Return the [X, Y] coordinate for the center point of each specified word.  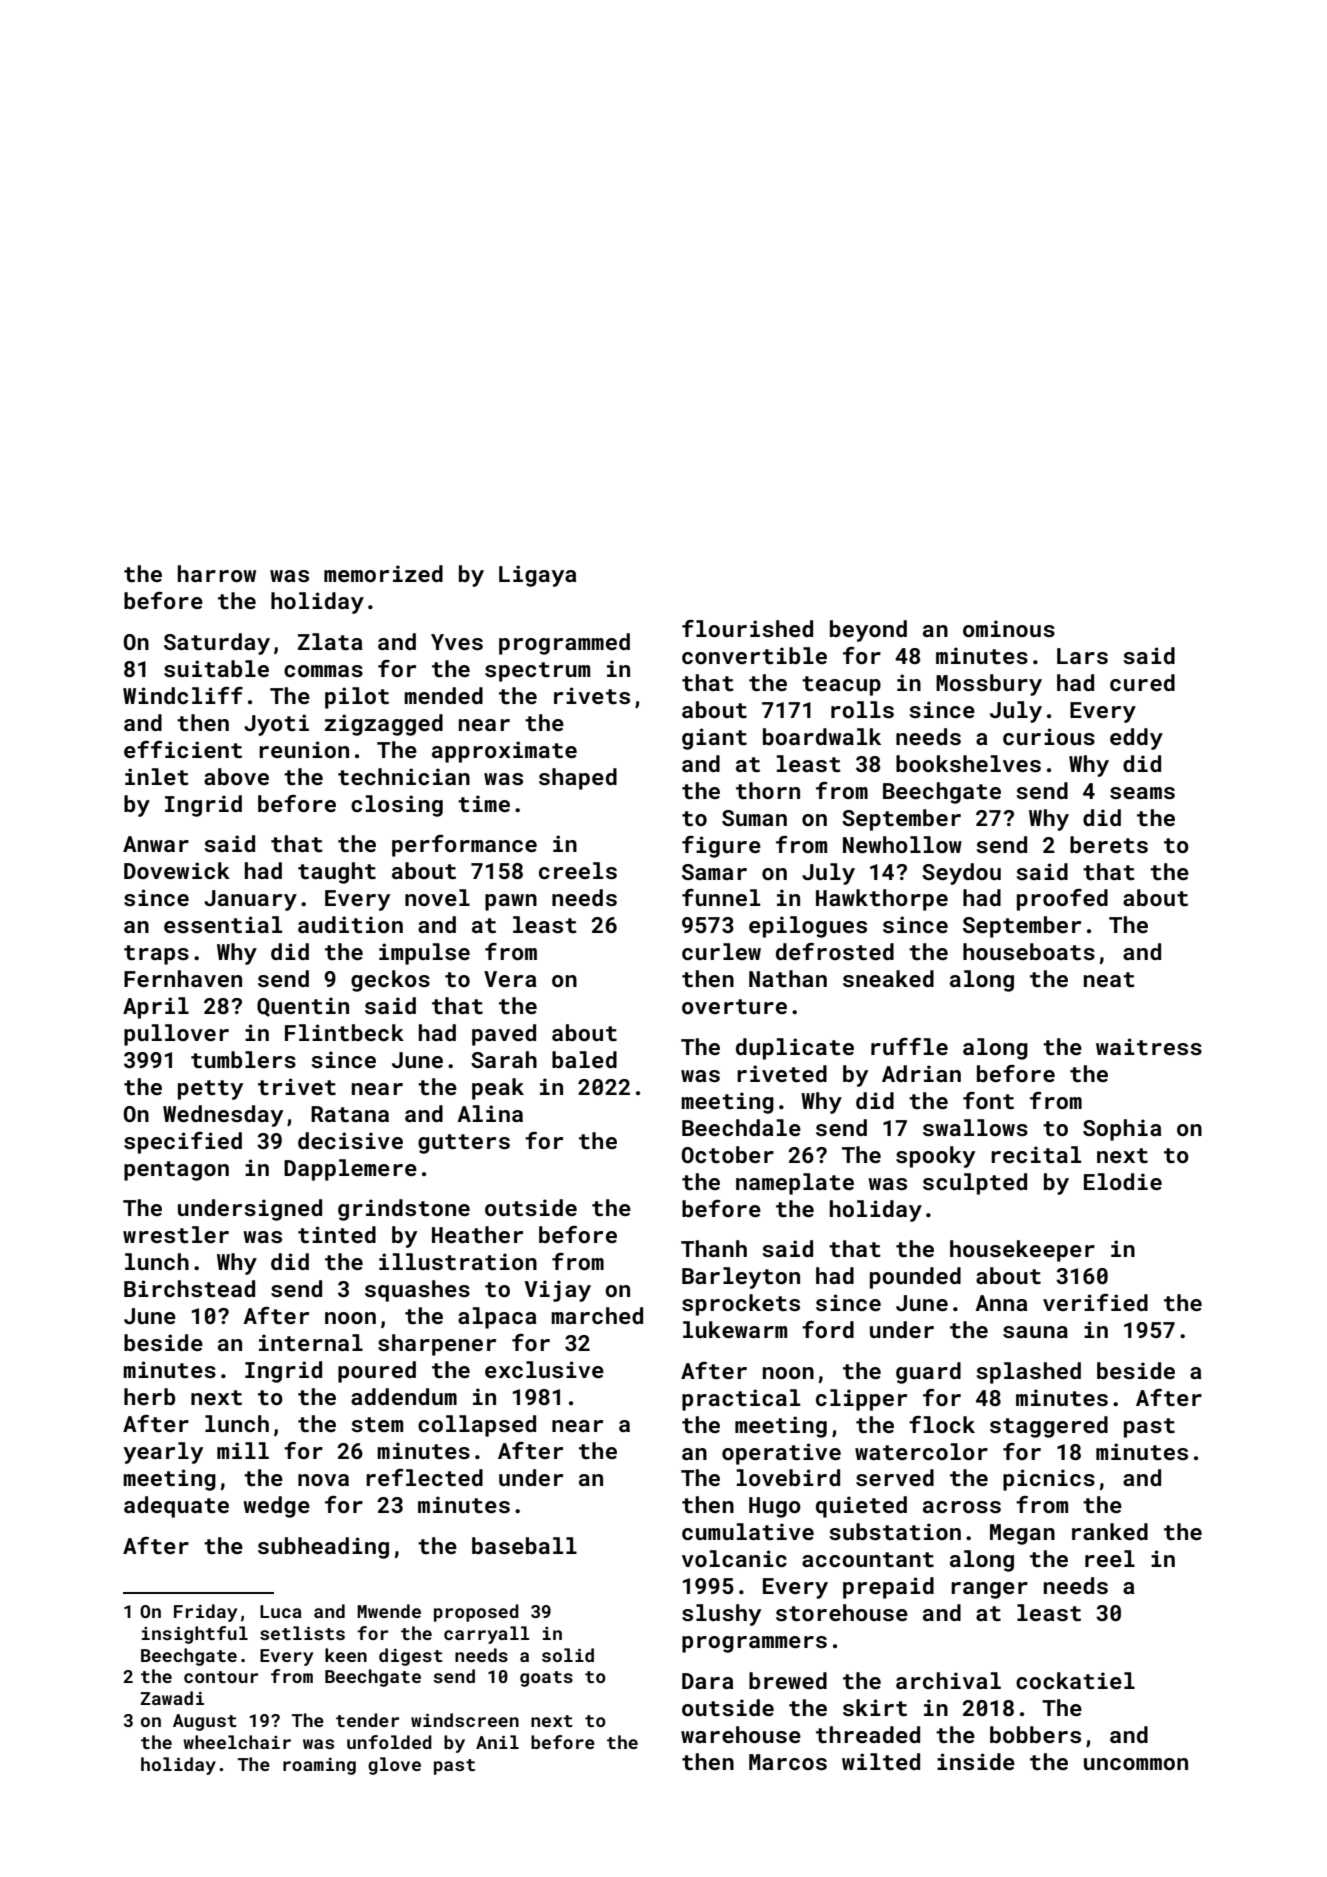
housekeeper [1022, 1251]
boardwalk [822, 736]
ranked [1110, 1531]
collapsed [477, 1426]
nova [323, 1480]
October [728, 1154]
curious [1049, 736]
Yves [457, 642]
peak [498, 1089]
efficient [183, 749]
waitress [1149, 1046]
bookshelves [968, 763]
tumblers [243, 1059]
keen [346, 1655]
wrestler [176, 1234]
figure [721, 847]
